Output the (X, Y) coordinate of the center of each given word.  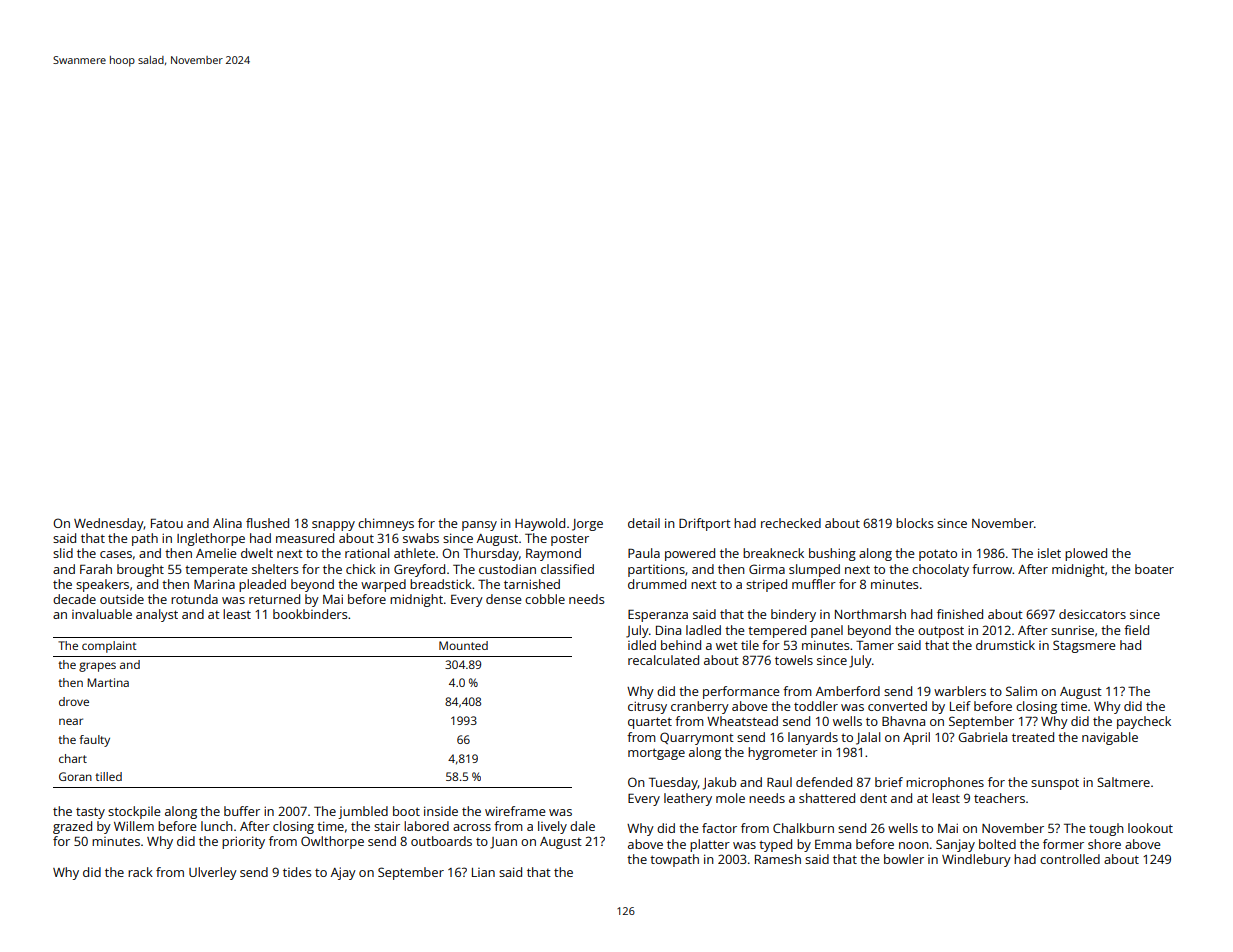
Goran (75, 776)
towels (794, 660)
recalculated (663, 660)
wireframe (515, 811)
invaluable (102, 614)
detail (644, 523)
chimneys (386, 524)
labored (426, 826)
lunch (217, 826)
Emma (833, 844)
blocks (914, 523)
